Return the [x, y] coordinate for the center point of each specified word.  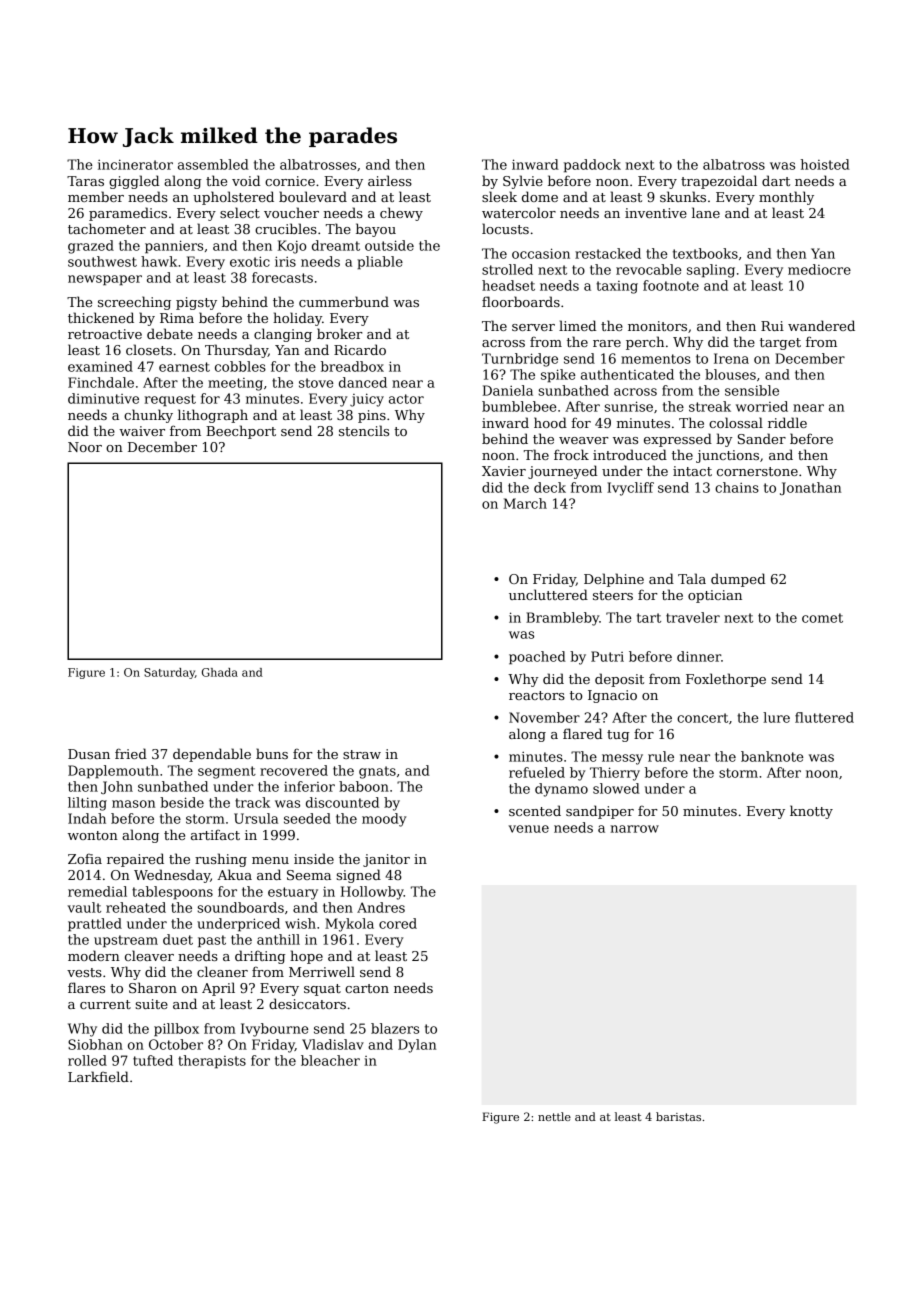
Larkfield [98, 1076]
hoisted [825, 164]
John [117, 787]
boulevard [313, 196]
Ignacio [612, 696]
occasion [541, 253]
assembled [213, 164]
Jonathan [810, 488]
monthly [786, 198]
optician [715, 596]
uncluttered [548, 594]
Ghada [220, 672]
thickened [101, 317]
